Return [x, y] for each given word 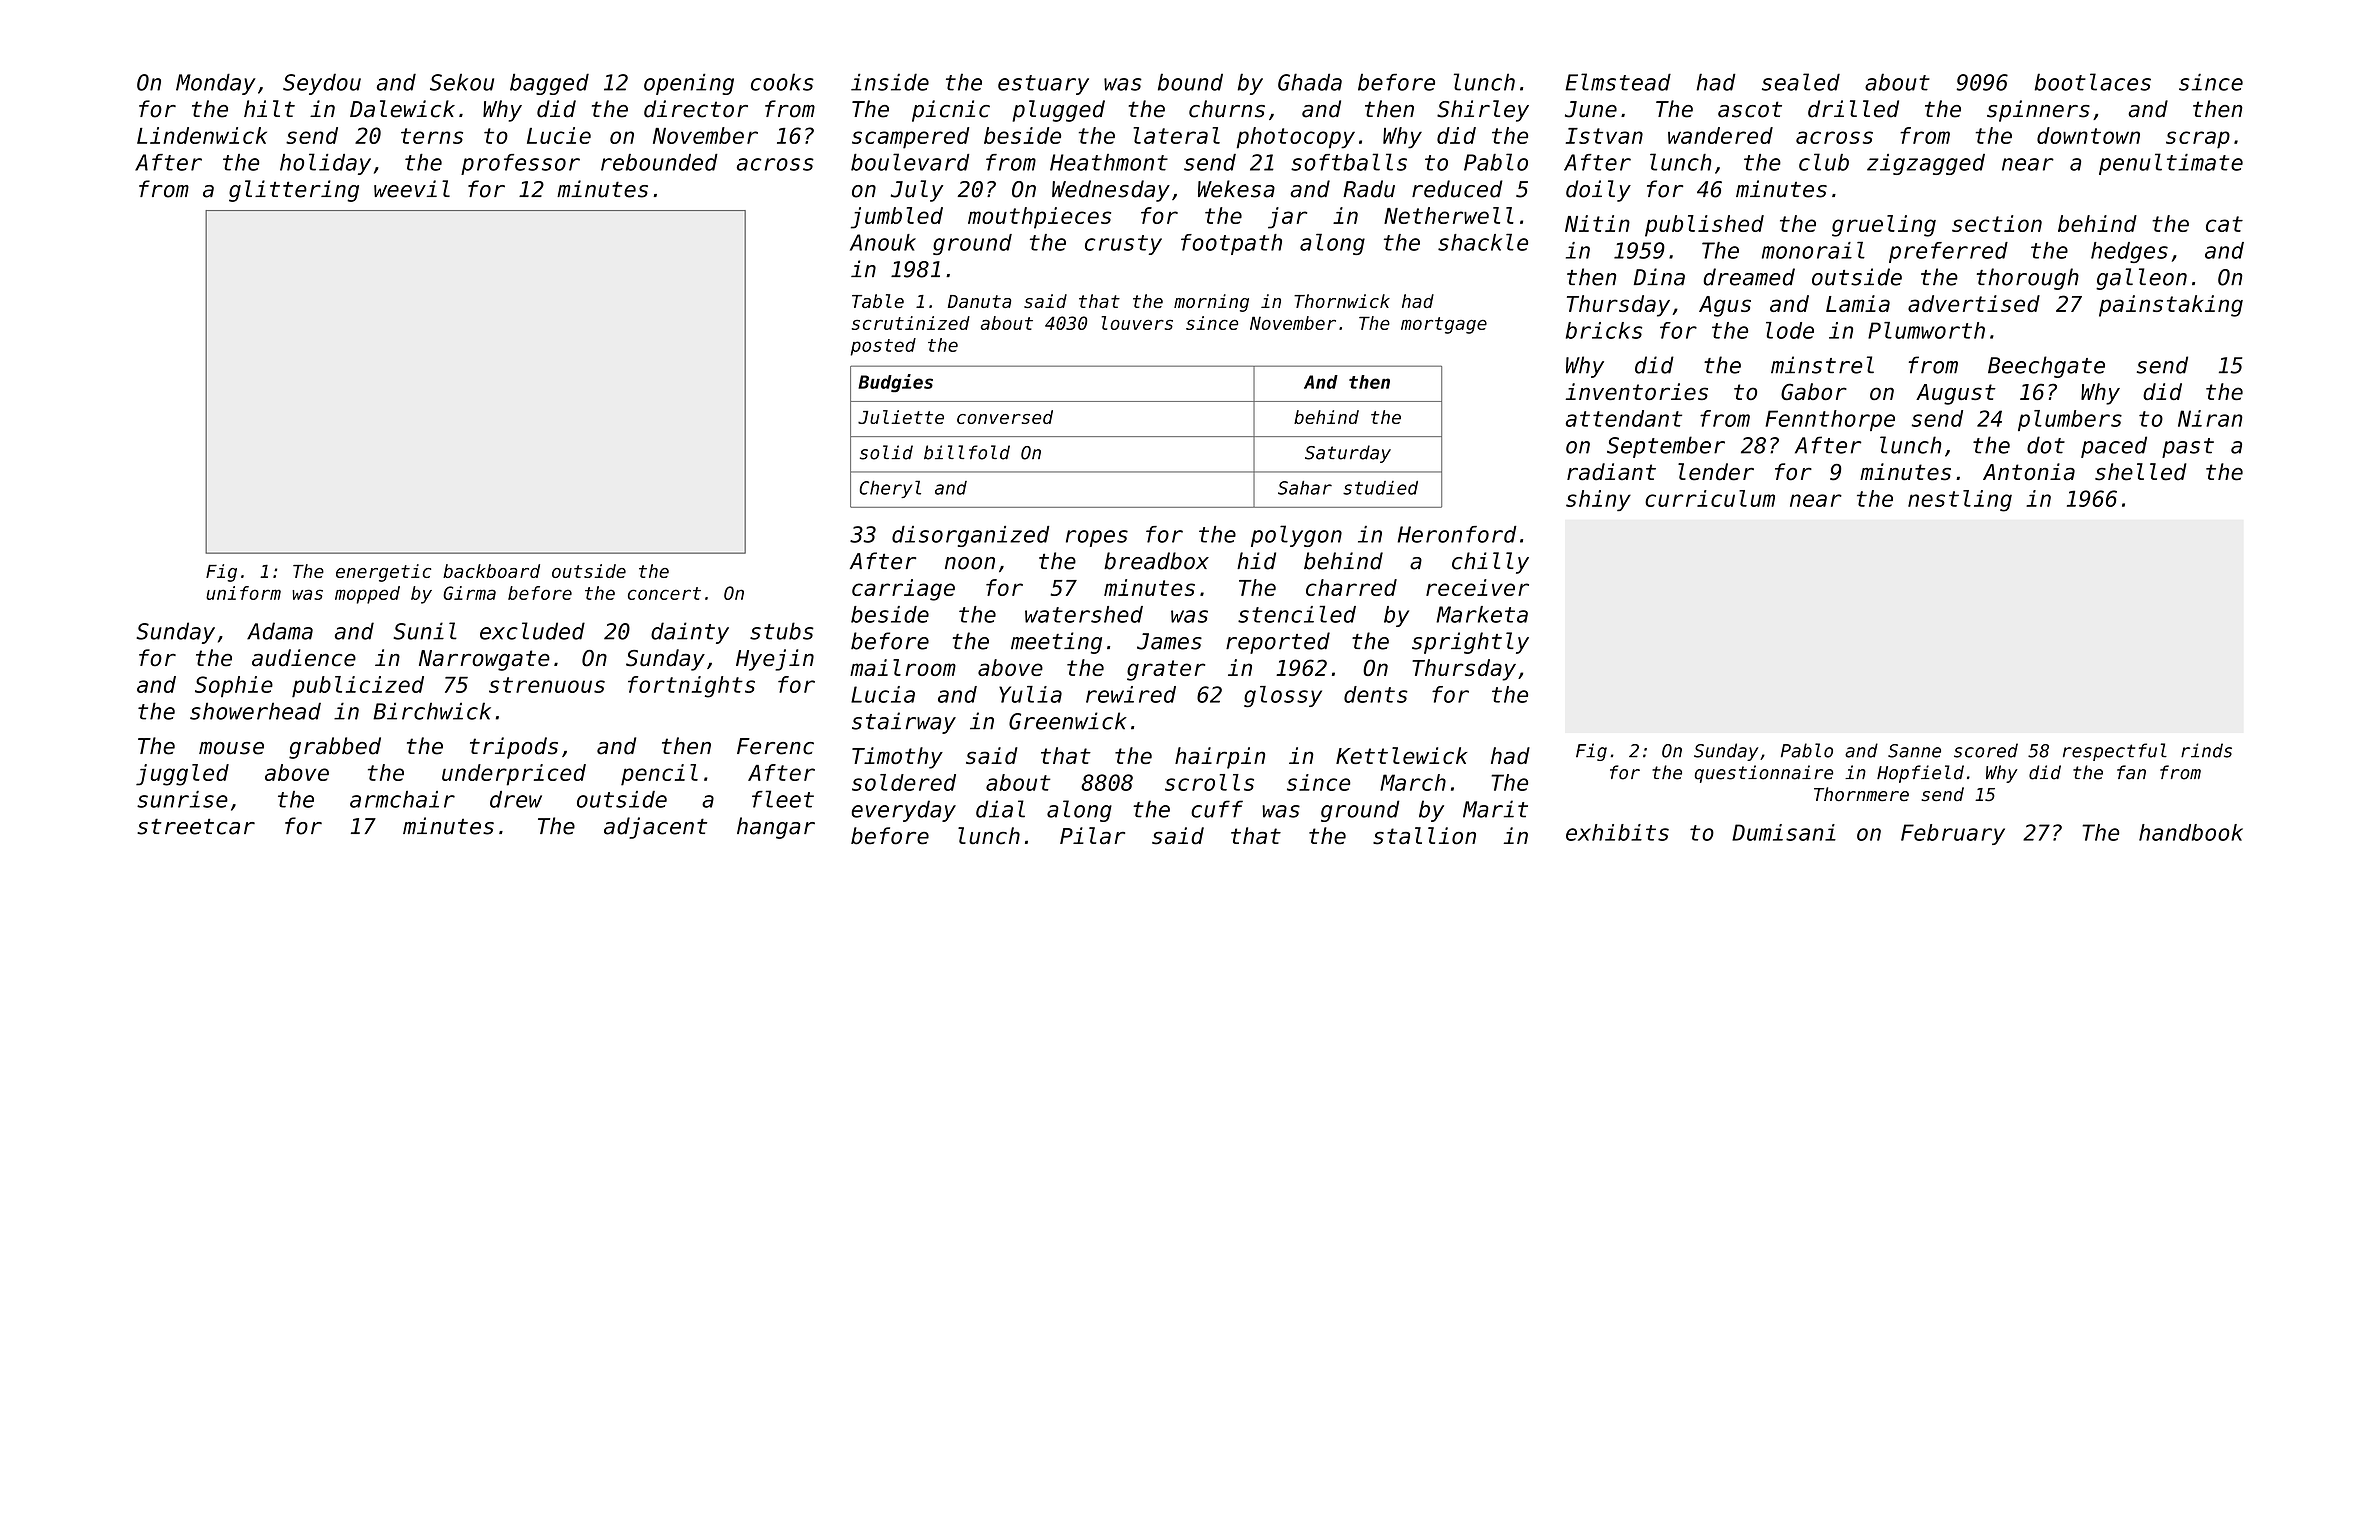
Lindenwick [202, 135]
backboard [491, 571]
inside [890, 82]
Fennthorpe [1830, 420]
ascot [1750, 109]
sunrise [182, 799]
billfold [967, 452]
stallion [1424, 836]
